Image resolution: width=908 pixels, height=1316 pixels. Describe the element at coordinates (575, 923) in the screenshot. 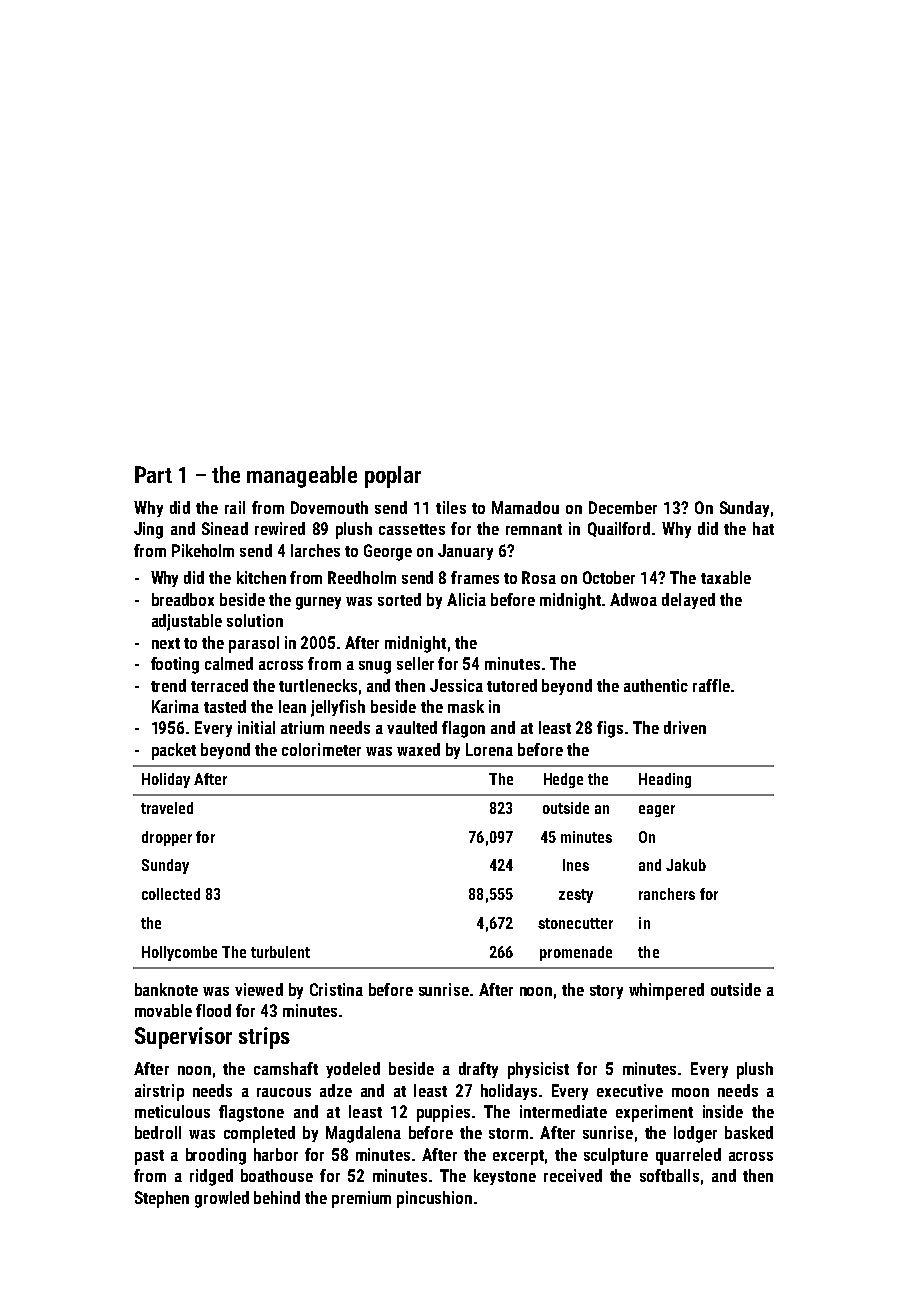

I see `stonecutter` at that location.
